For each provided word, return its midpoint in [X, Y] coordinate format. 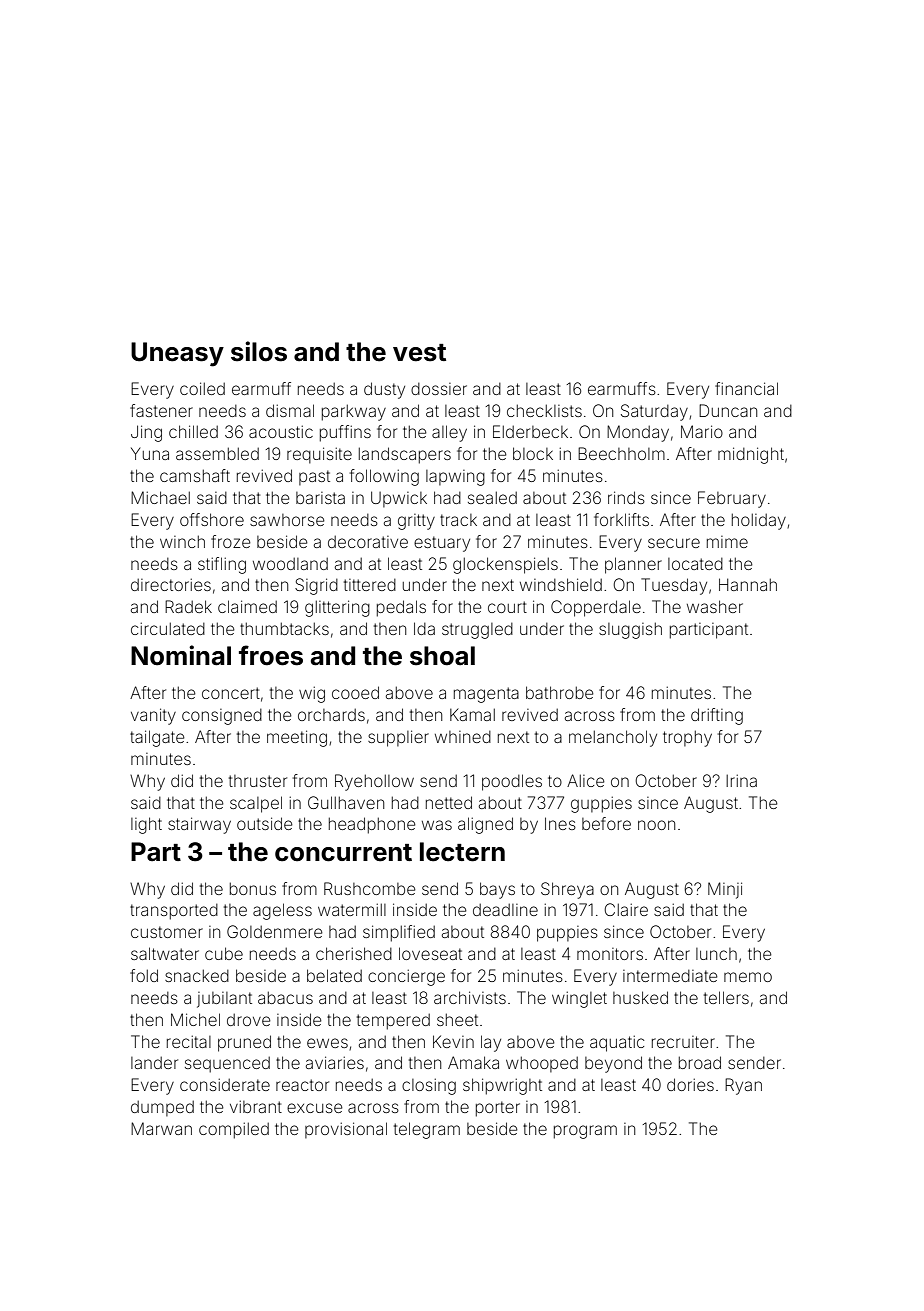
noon [656, 825]
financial [746, 388]
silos [259, 351]
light [146, 825]
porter [498, 1109]
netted [449, 802]
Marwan [161, 1128]
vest [419, 353]
